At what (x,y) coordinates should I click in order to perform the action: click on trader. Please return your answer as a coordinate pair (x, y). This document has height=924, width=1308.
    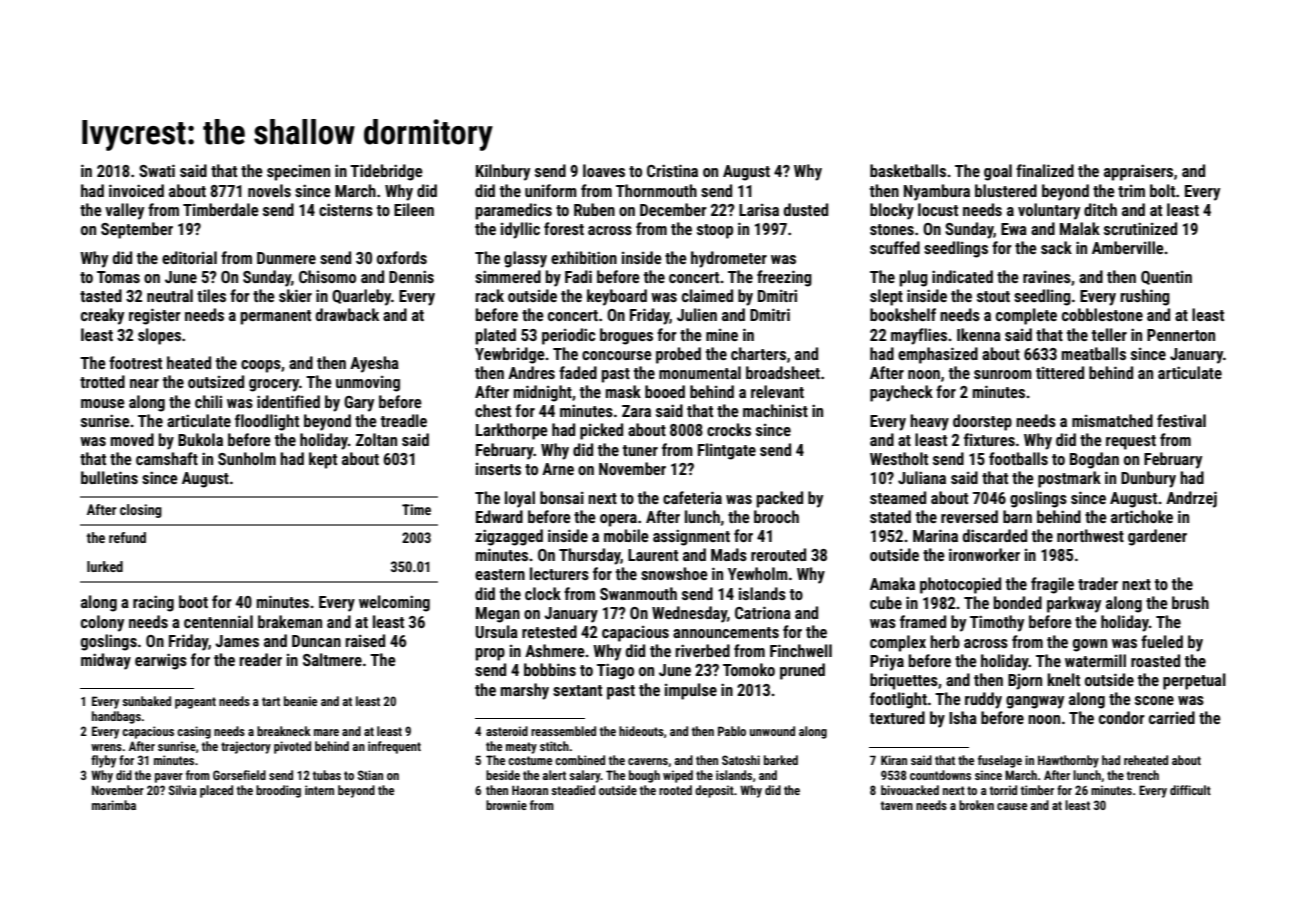
    Looking at the image, I should click on (1098, 583).
